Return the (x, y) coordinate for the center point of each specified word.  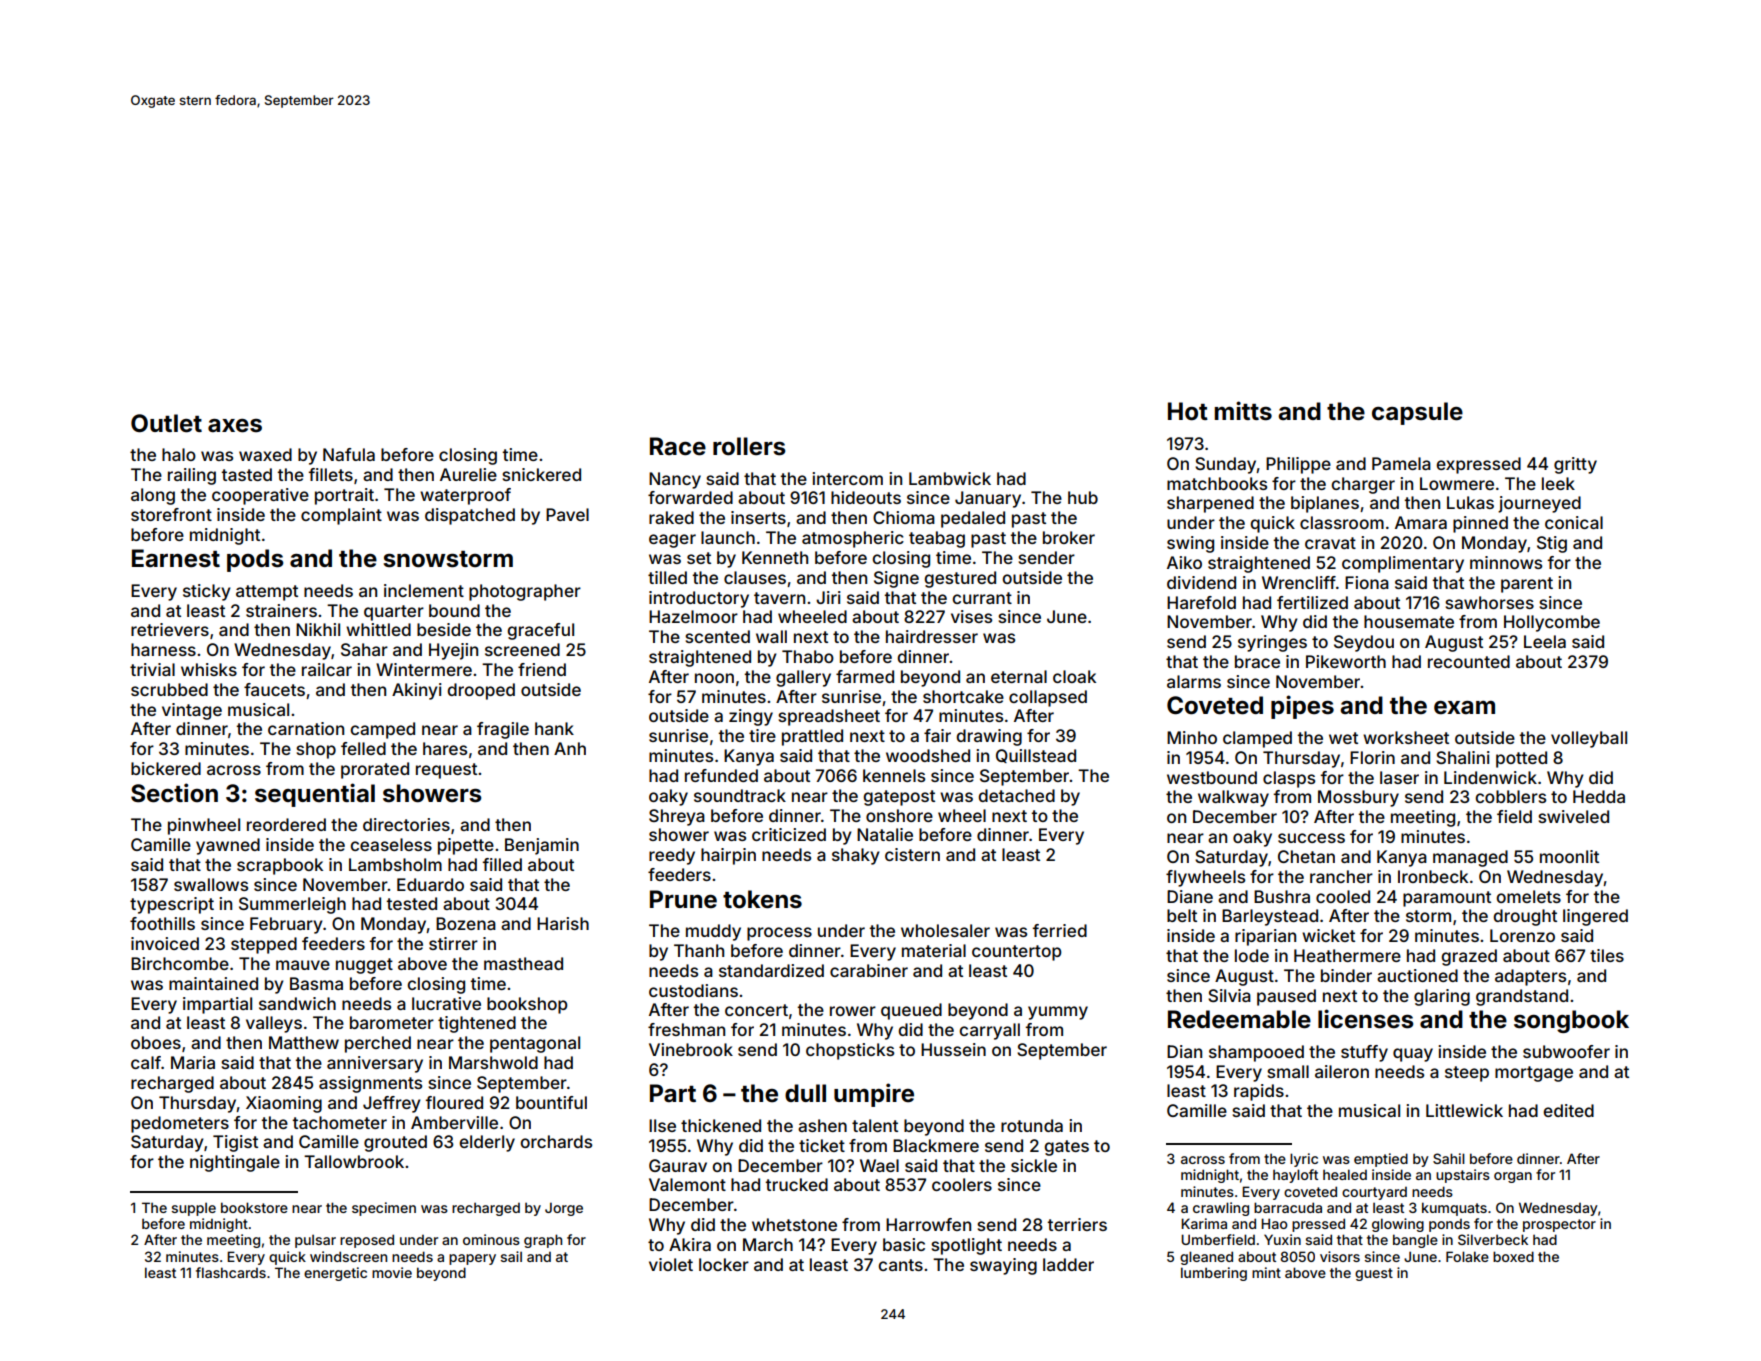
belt (1182, 915)
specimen (384, 1209)
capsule (1417, 413)
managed (1470, 858)
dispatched (470, 516)
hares (445, 748)
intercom (847, 478)
